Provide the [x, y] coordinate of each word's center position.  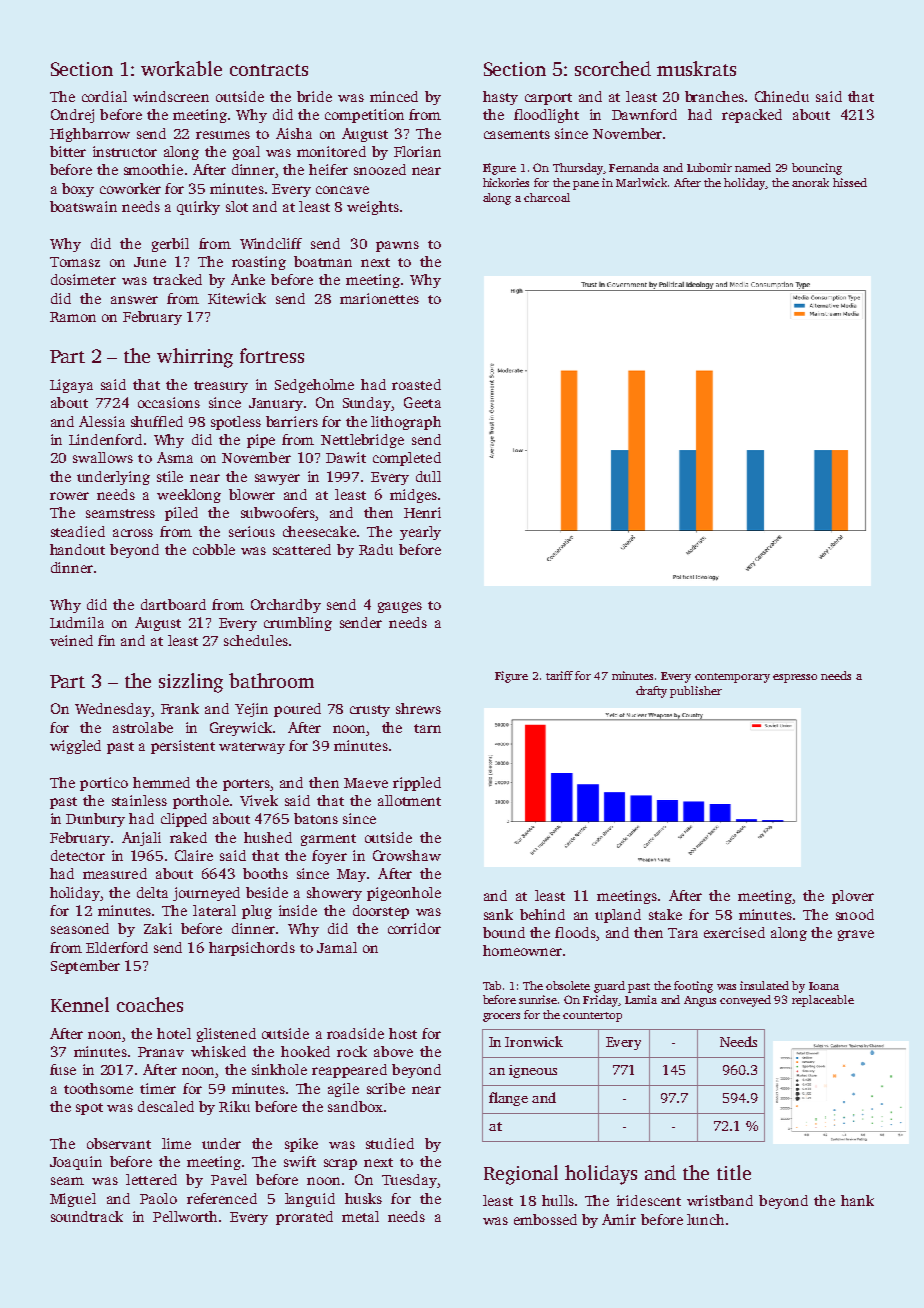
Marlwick [641, 182]
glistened [226, 1035]
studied [390, 1143]
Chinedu [782, 96]
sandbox [355, 1106]
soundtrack [87, 1216]
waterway [252, 748]
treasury [221, 387]
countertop [592, 1017]
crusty [370, 711]
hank [857, 1200]
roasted [416, 384]
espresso [795, 678]
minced [394, 96]
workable [181, 68]
